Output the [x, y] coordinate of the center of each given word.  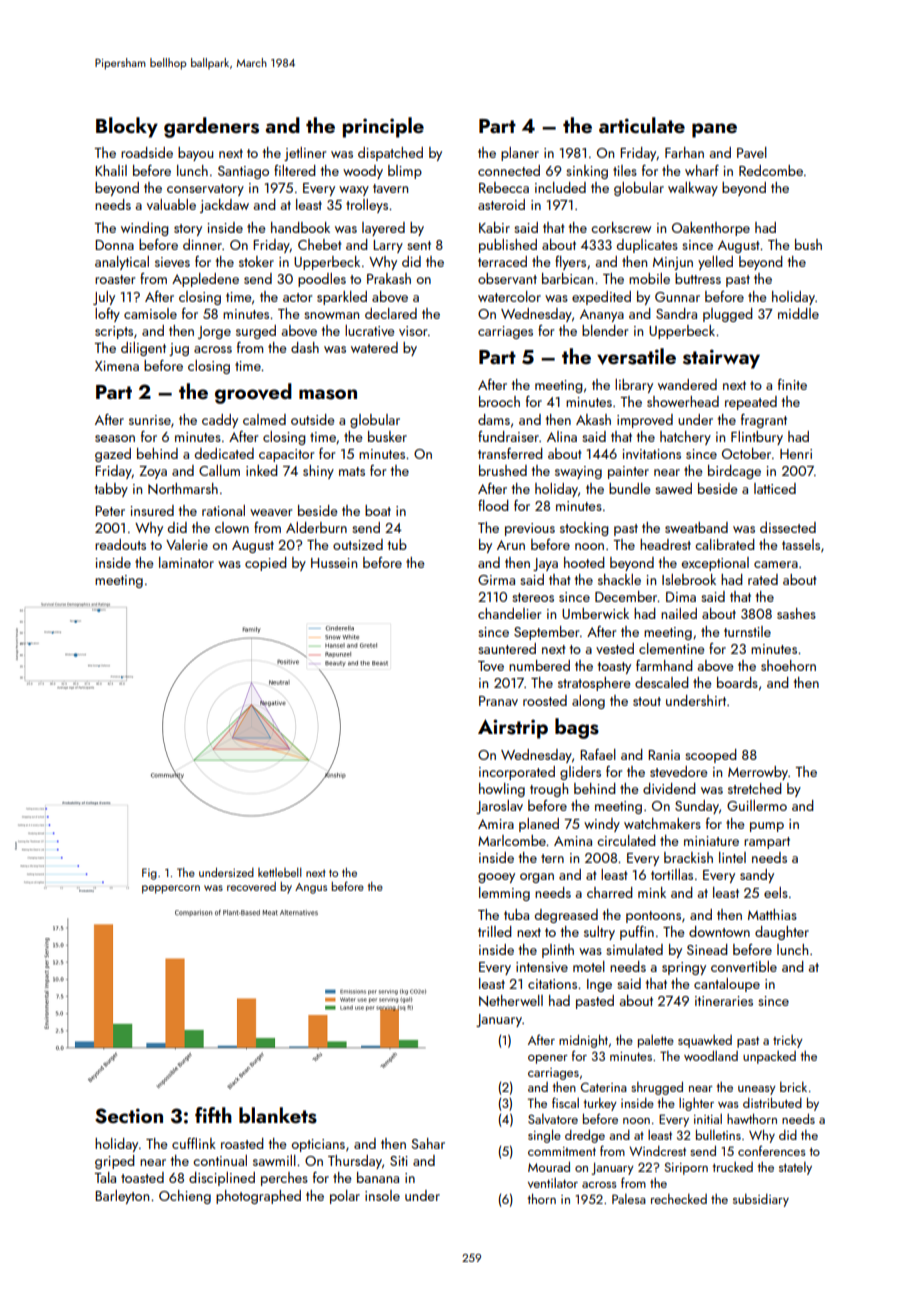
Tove [491, 666]
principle [383, 127]
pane [714, 130]
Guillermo [757, 805]
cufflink [194, 1143]
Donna [114, 245]
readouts [120, 544]
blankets [278, 1115]
